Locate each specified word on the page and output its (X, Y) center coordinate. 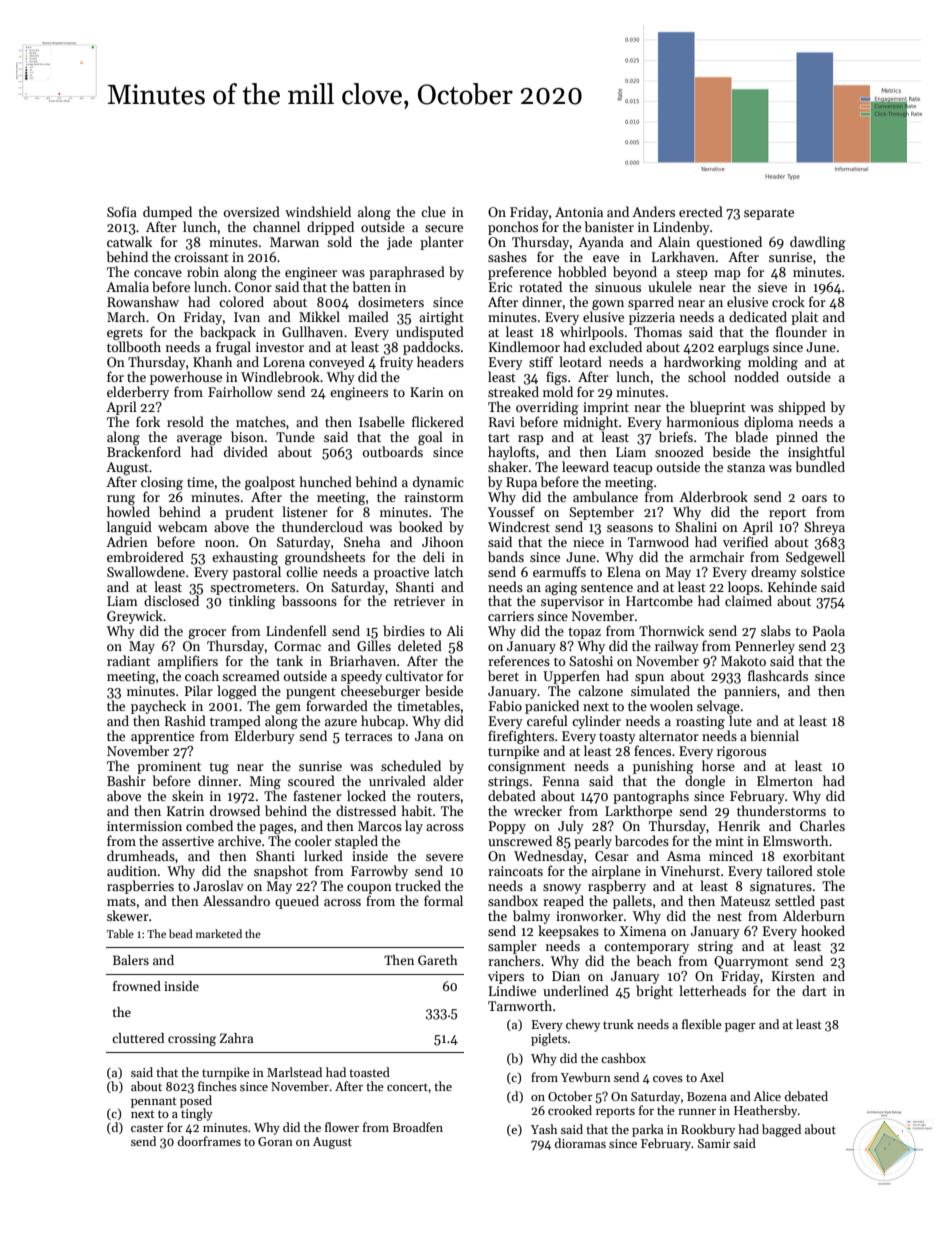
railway (677, 647)
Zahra (236, 1038)
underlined (576, 990)
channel (276, 226)
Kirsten (793, 976)
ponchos (513, 228)
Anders (653, 211)
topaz (584, 633)
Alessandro (236, 900)
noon (220, 543)
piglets (549, 1039)
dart (814, 990)
